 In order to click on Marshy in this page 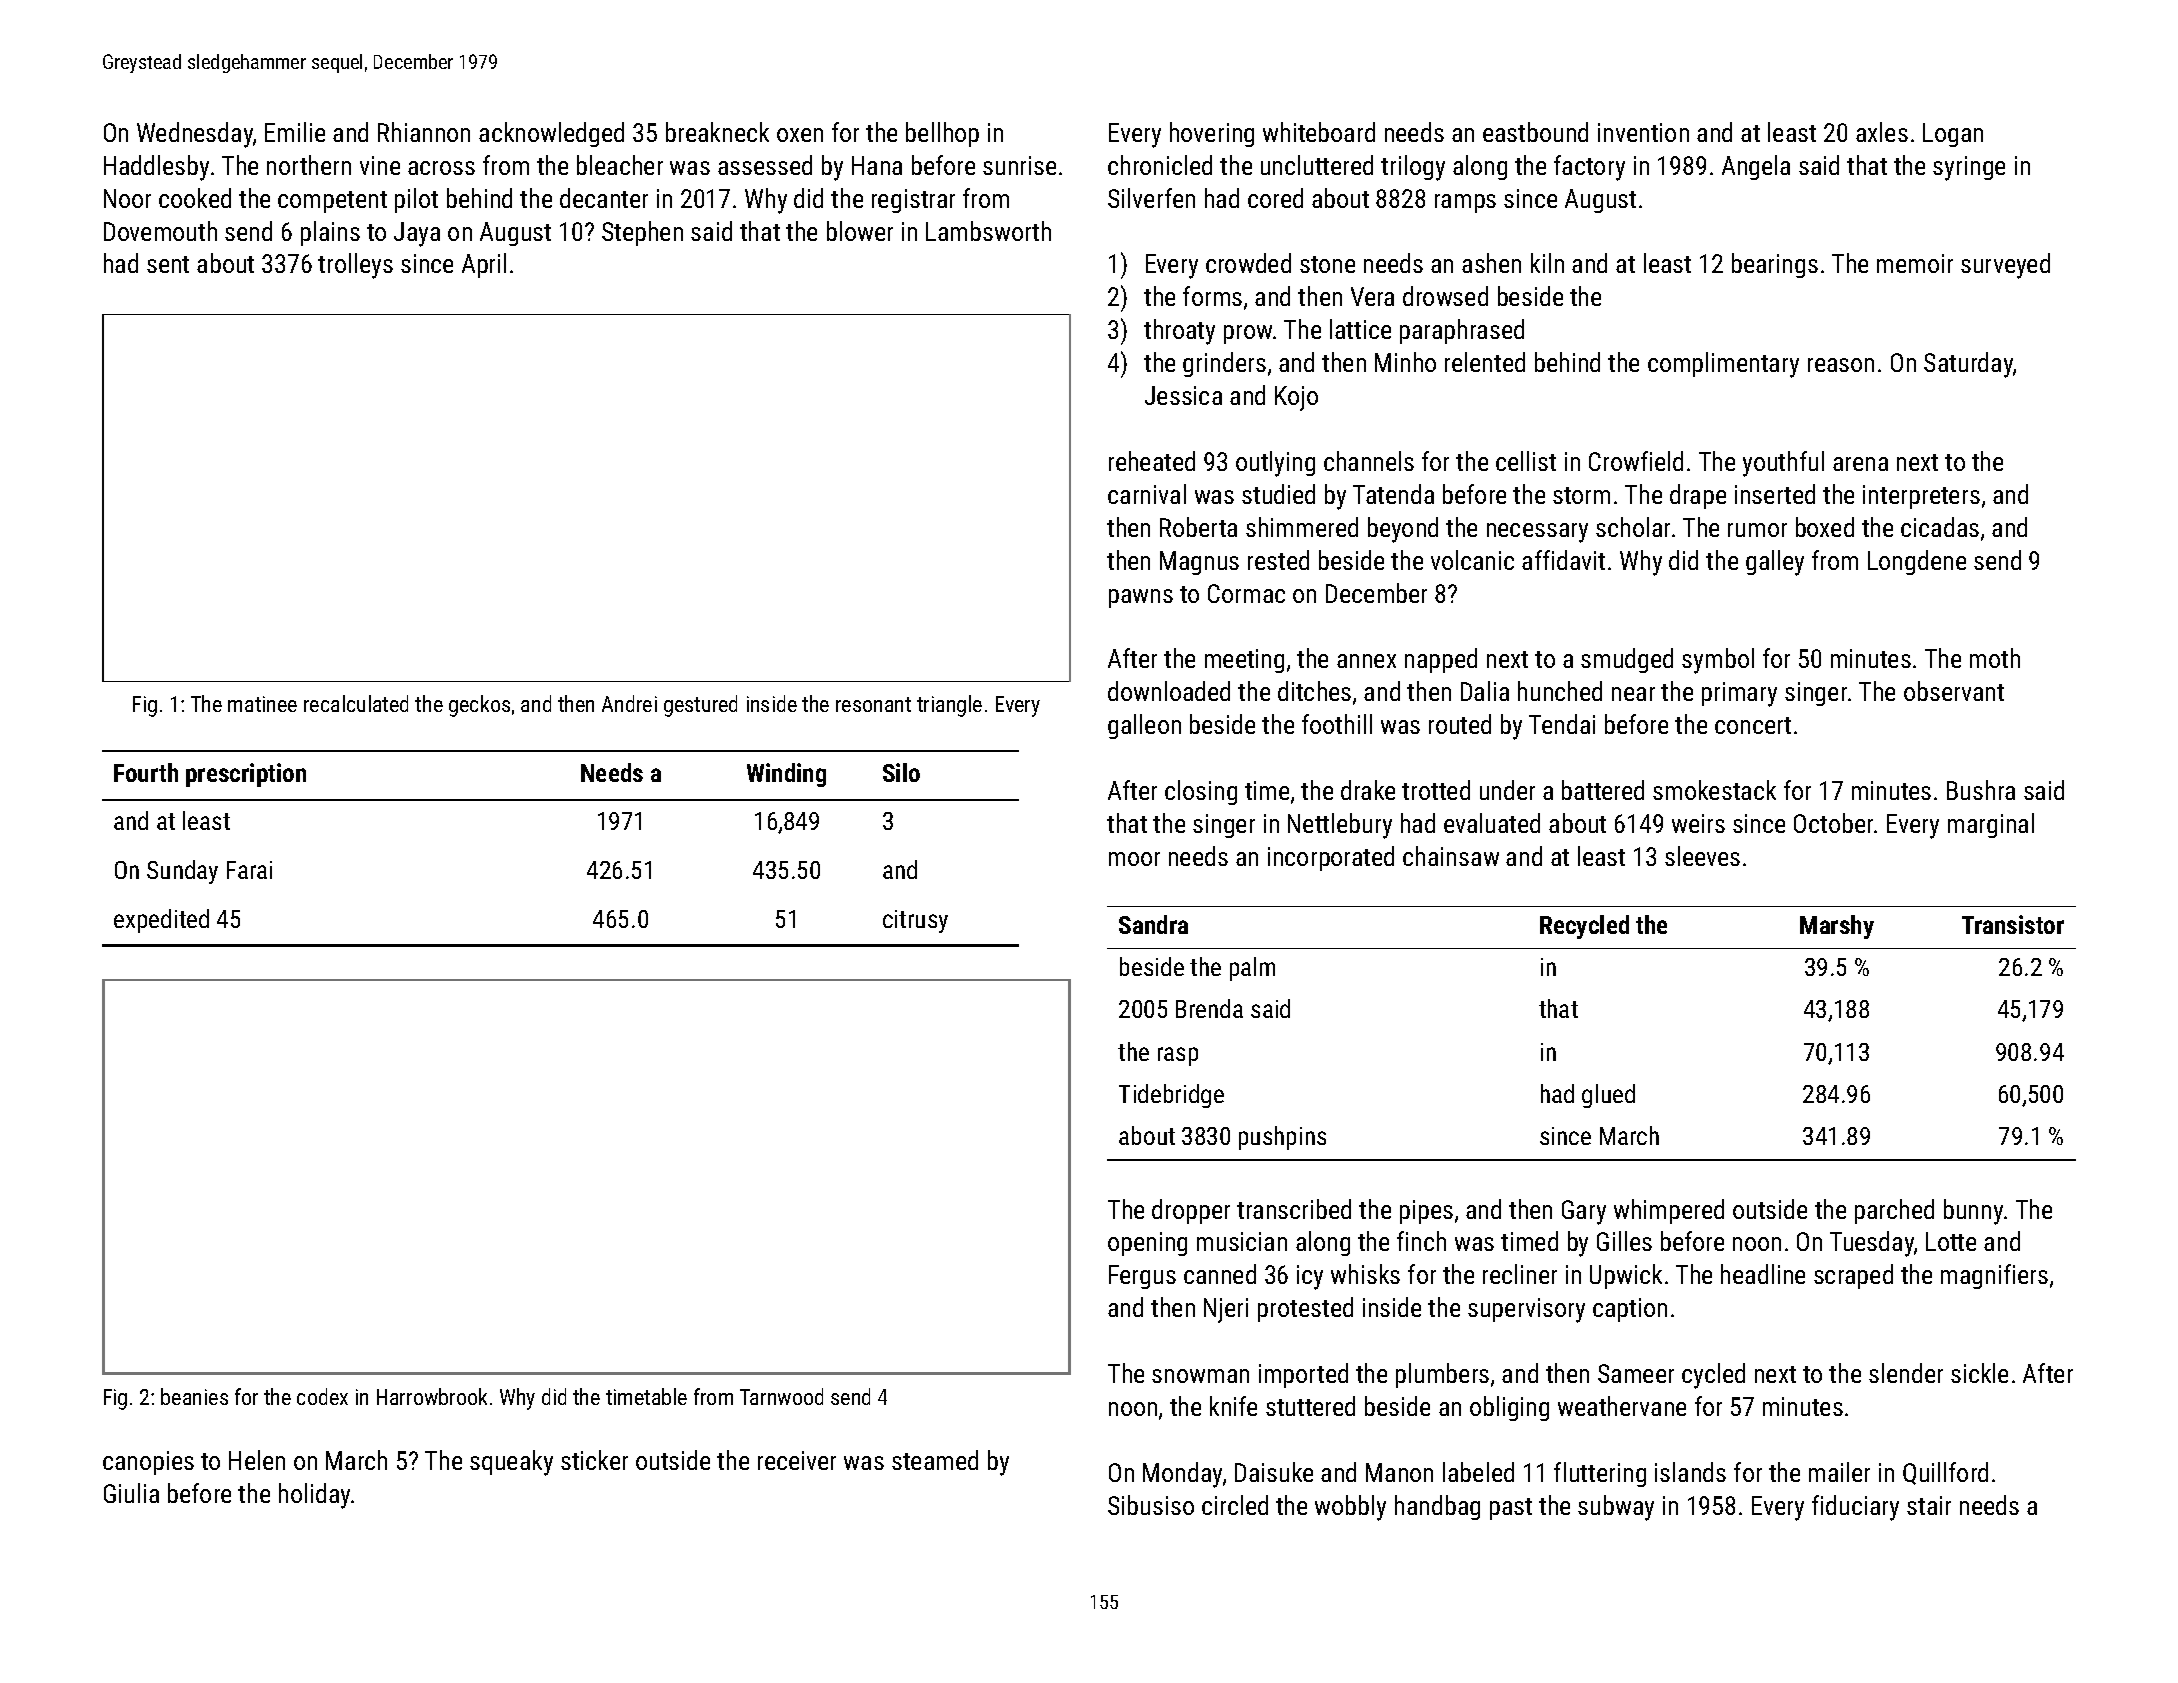, I will do `click(1837, 927)`.
